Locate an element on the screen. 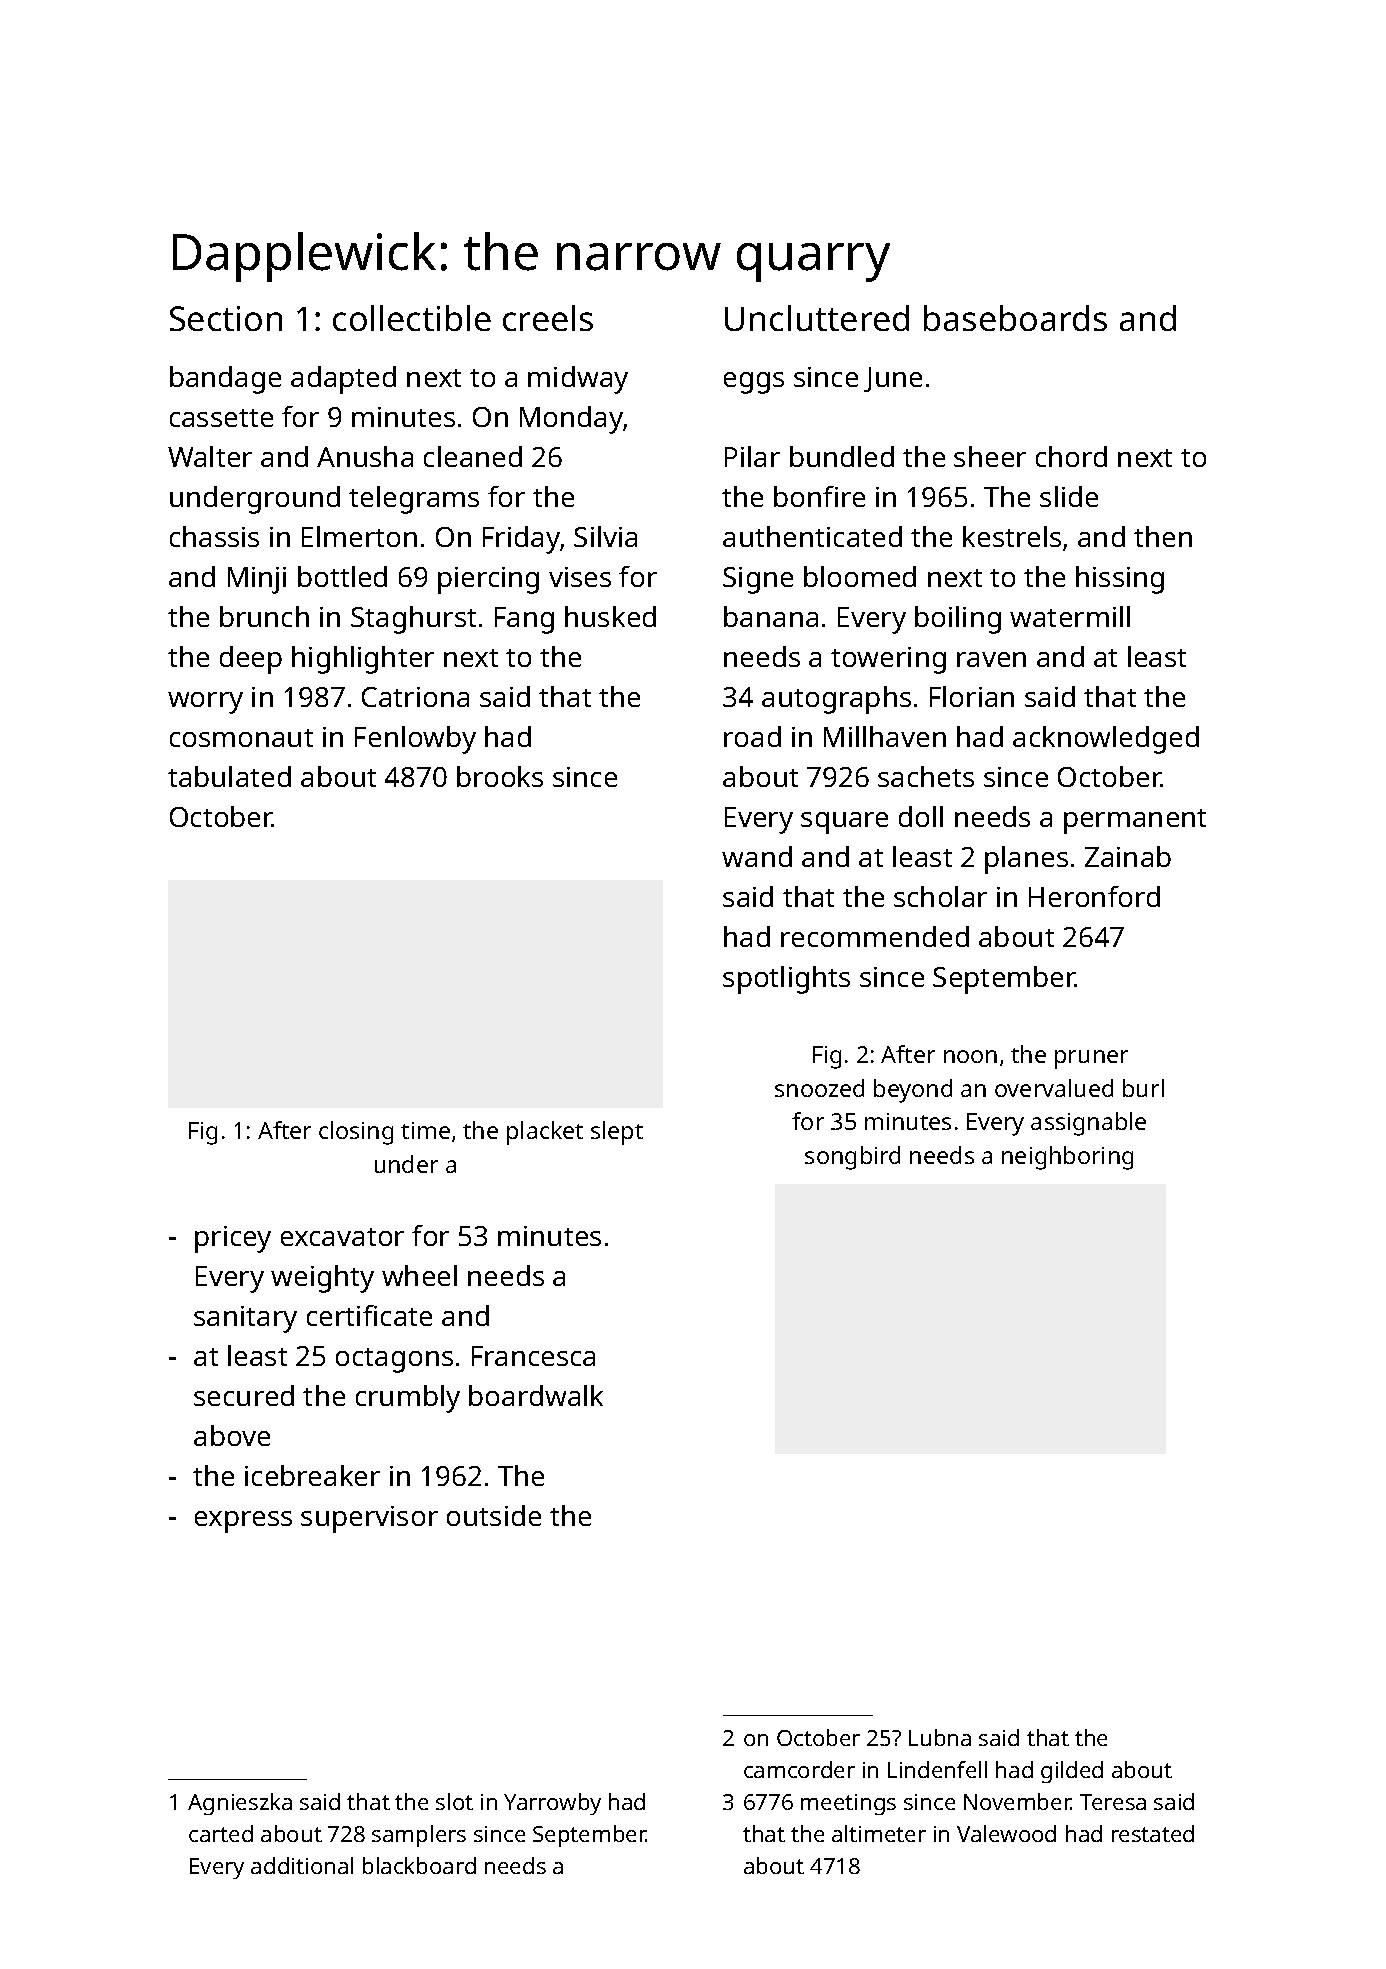 The width and height of the screenshot is (1386, 1969). kestrels is located at coordinates (1012, 536).
